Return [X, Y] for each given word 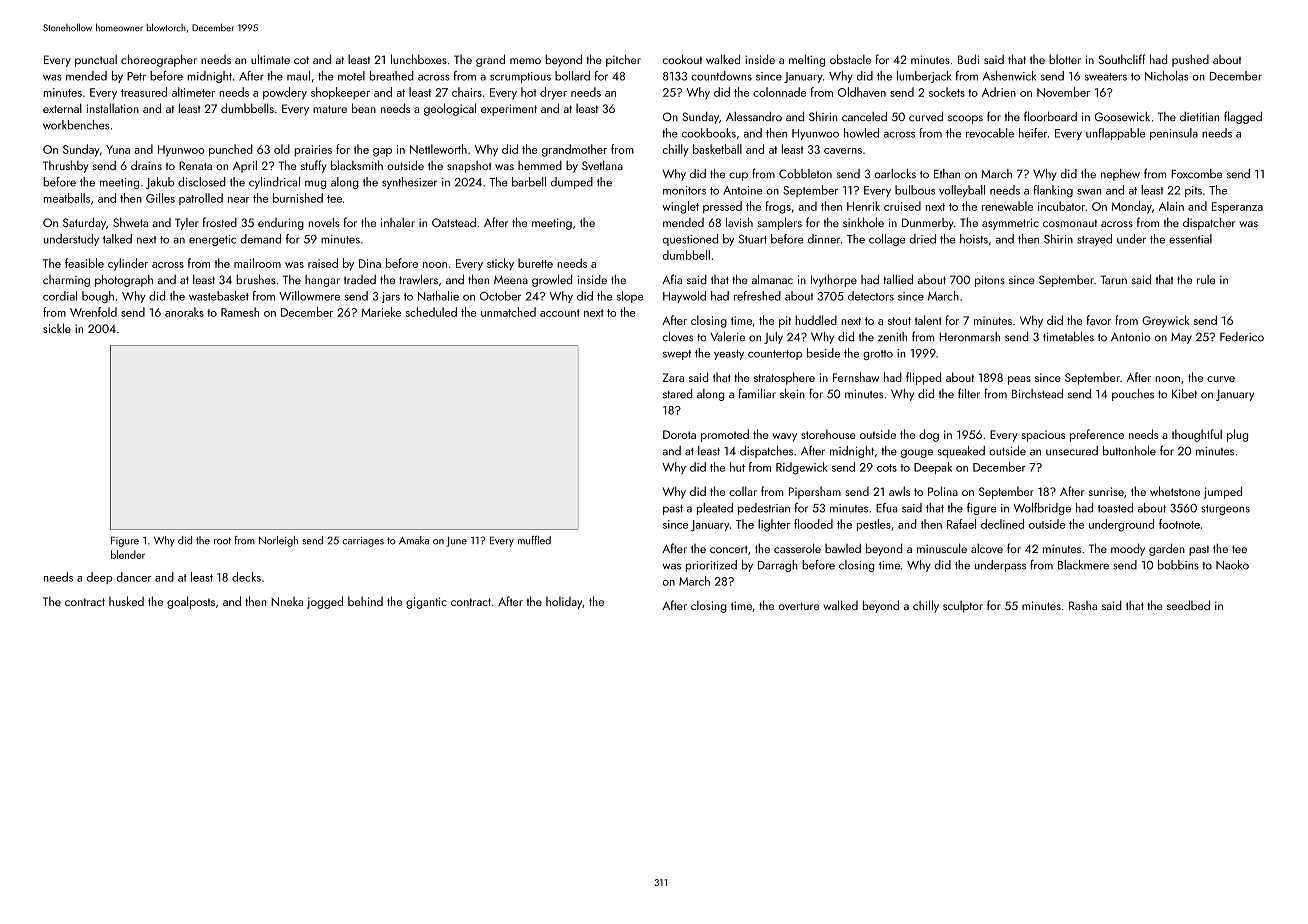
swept [677, 355]
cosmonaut [1070, 223]
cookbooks [709, 133]
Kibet [1184, 394]
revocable [990, 133]
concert [729, 549]
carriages [363, 542]
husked [126, 601]
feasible [84, 263]
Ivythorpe [834, 281]
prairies [313, 151]
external [62, 108]
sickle [57, 328]
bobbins [1178, 565]
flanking [1053, 191]
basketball [717, 149]
